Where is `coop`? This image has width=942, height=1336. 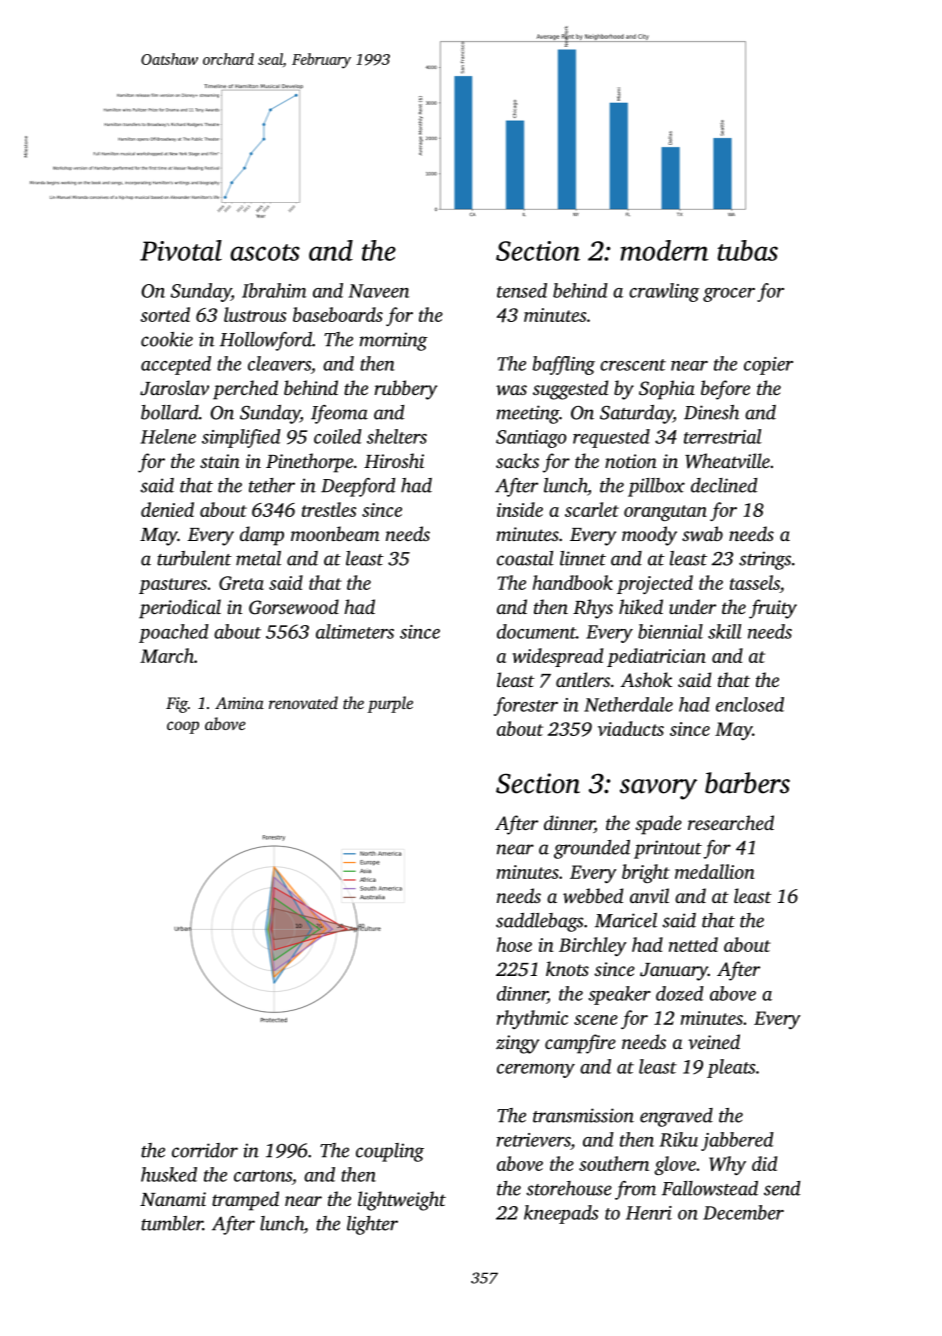
coop is located at coordinates (183, 727).
